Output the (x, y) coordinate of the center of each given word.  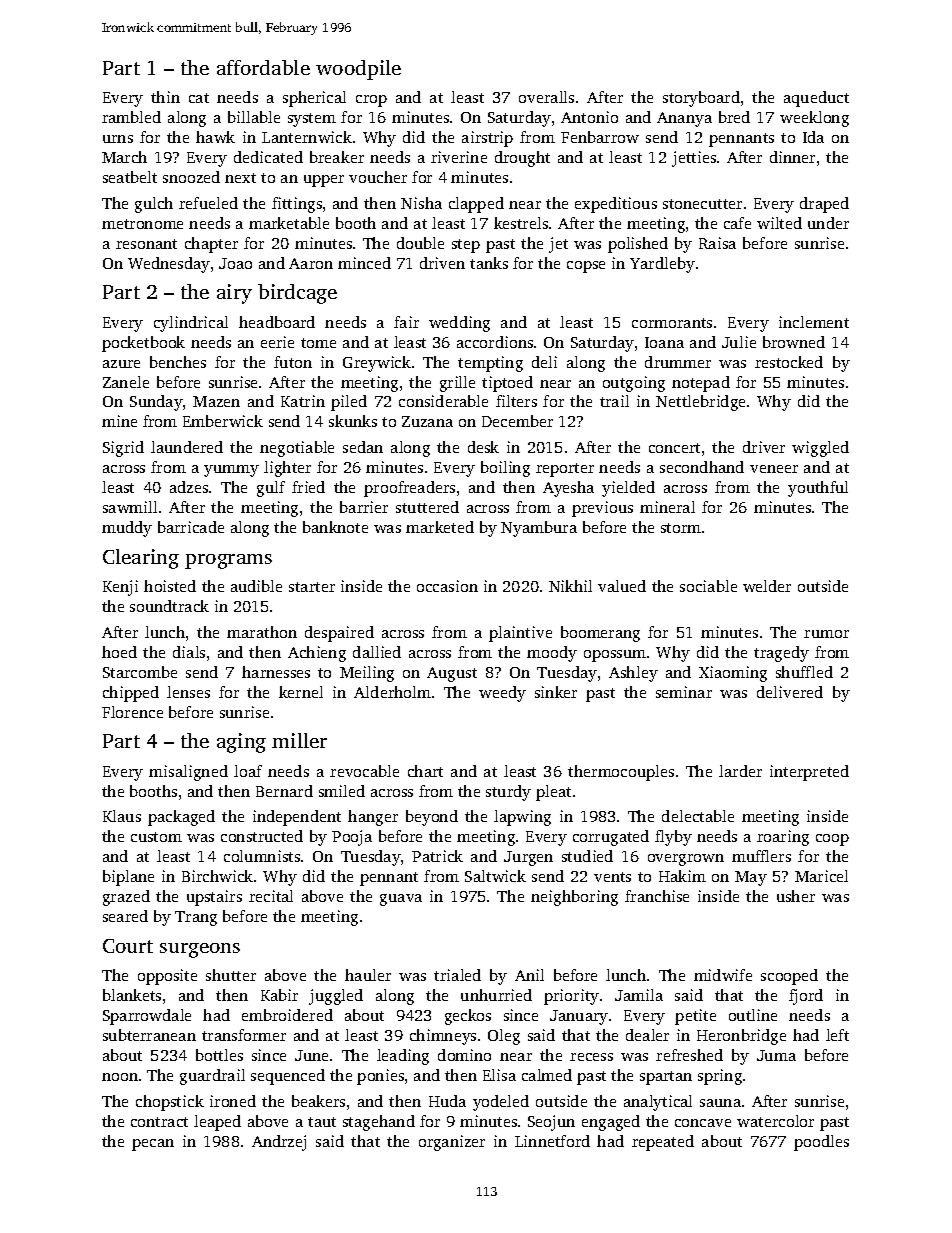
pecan (153, 1145)
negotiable (297, 449)
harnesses (276, 672)
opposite (167, 977)
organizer (452, 1143)
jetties (694, 159)
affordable (263, 67)
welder (767, 586)
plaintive (520, 634)
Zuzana (427, 421)
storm (681, 528)
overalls (546, 97)
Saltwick (495, 876)
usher (796, 896)
